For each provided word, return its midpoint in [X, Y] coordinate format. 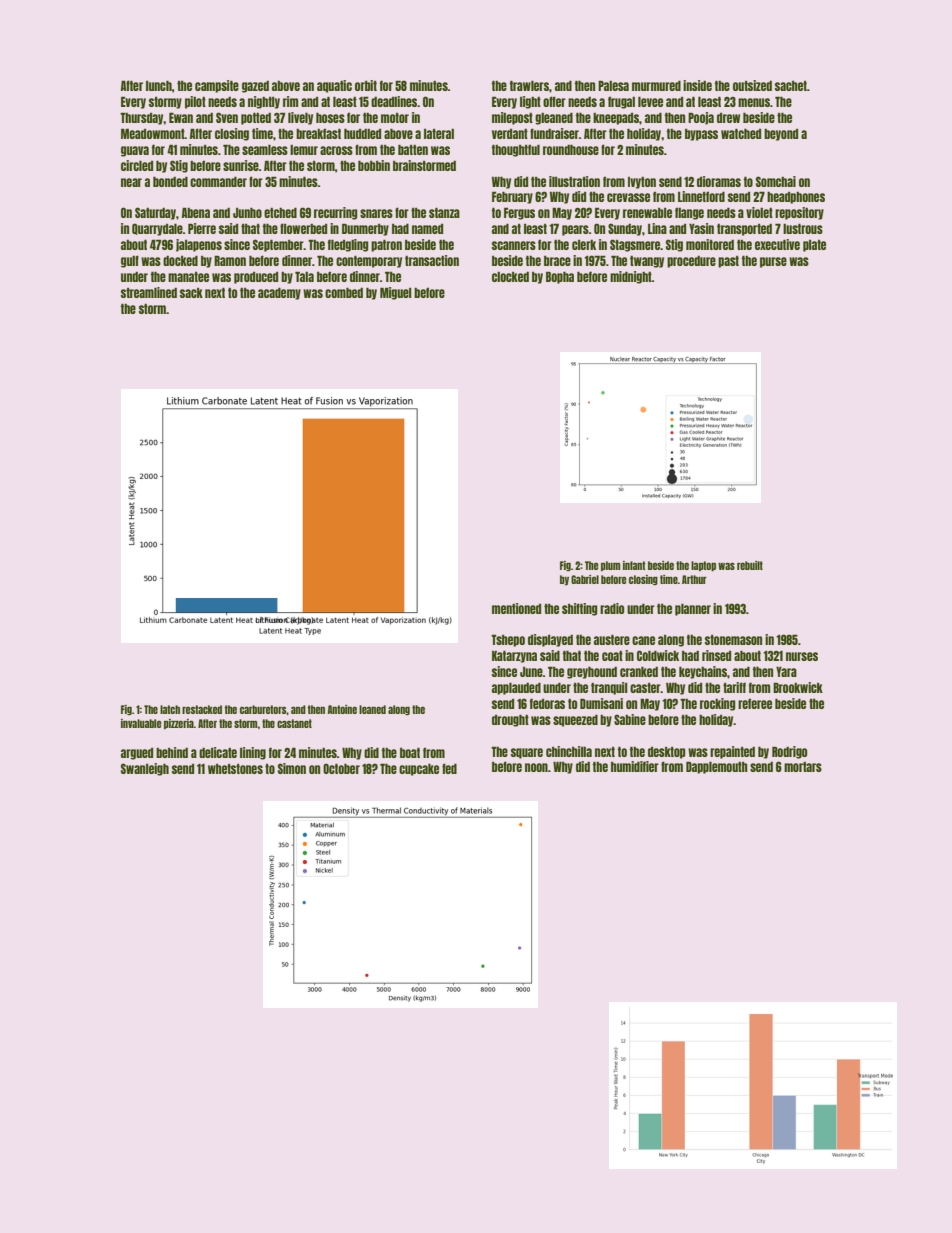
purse [773, 262]
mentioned [516, 608]
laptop [703, 566]
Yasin [701, 228]
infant [634, 565]
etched [280, 213]
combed [344, 293]
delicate [218, 752]
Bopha [560, 277]
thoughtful [516, 150]
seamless [265, 150]
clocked [510, 277]
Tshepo [508, 640]
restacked [202, 709]
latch [170, 709]
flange [689, 213]
